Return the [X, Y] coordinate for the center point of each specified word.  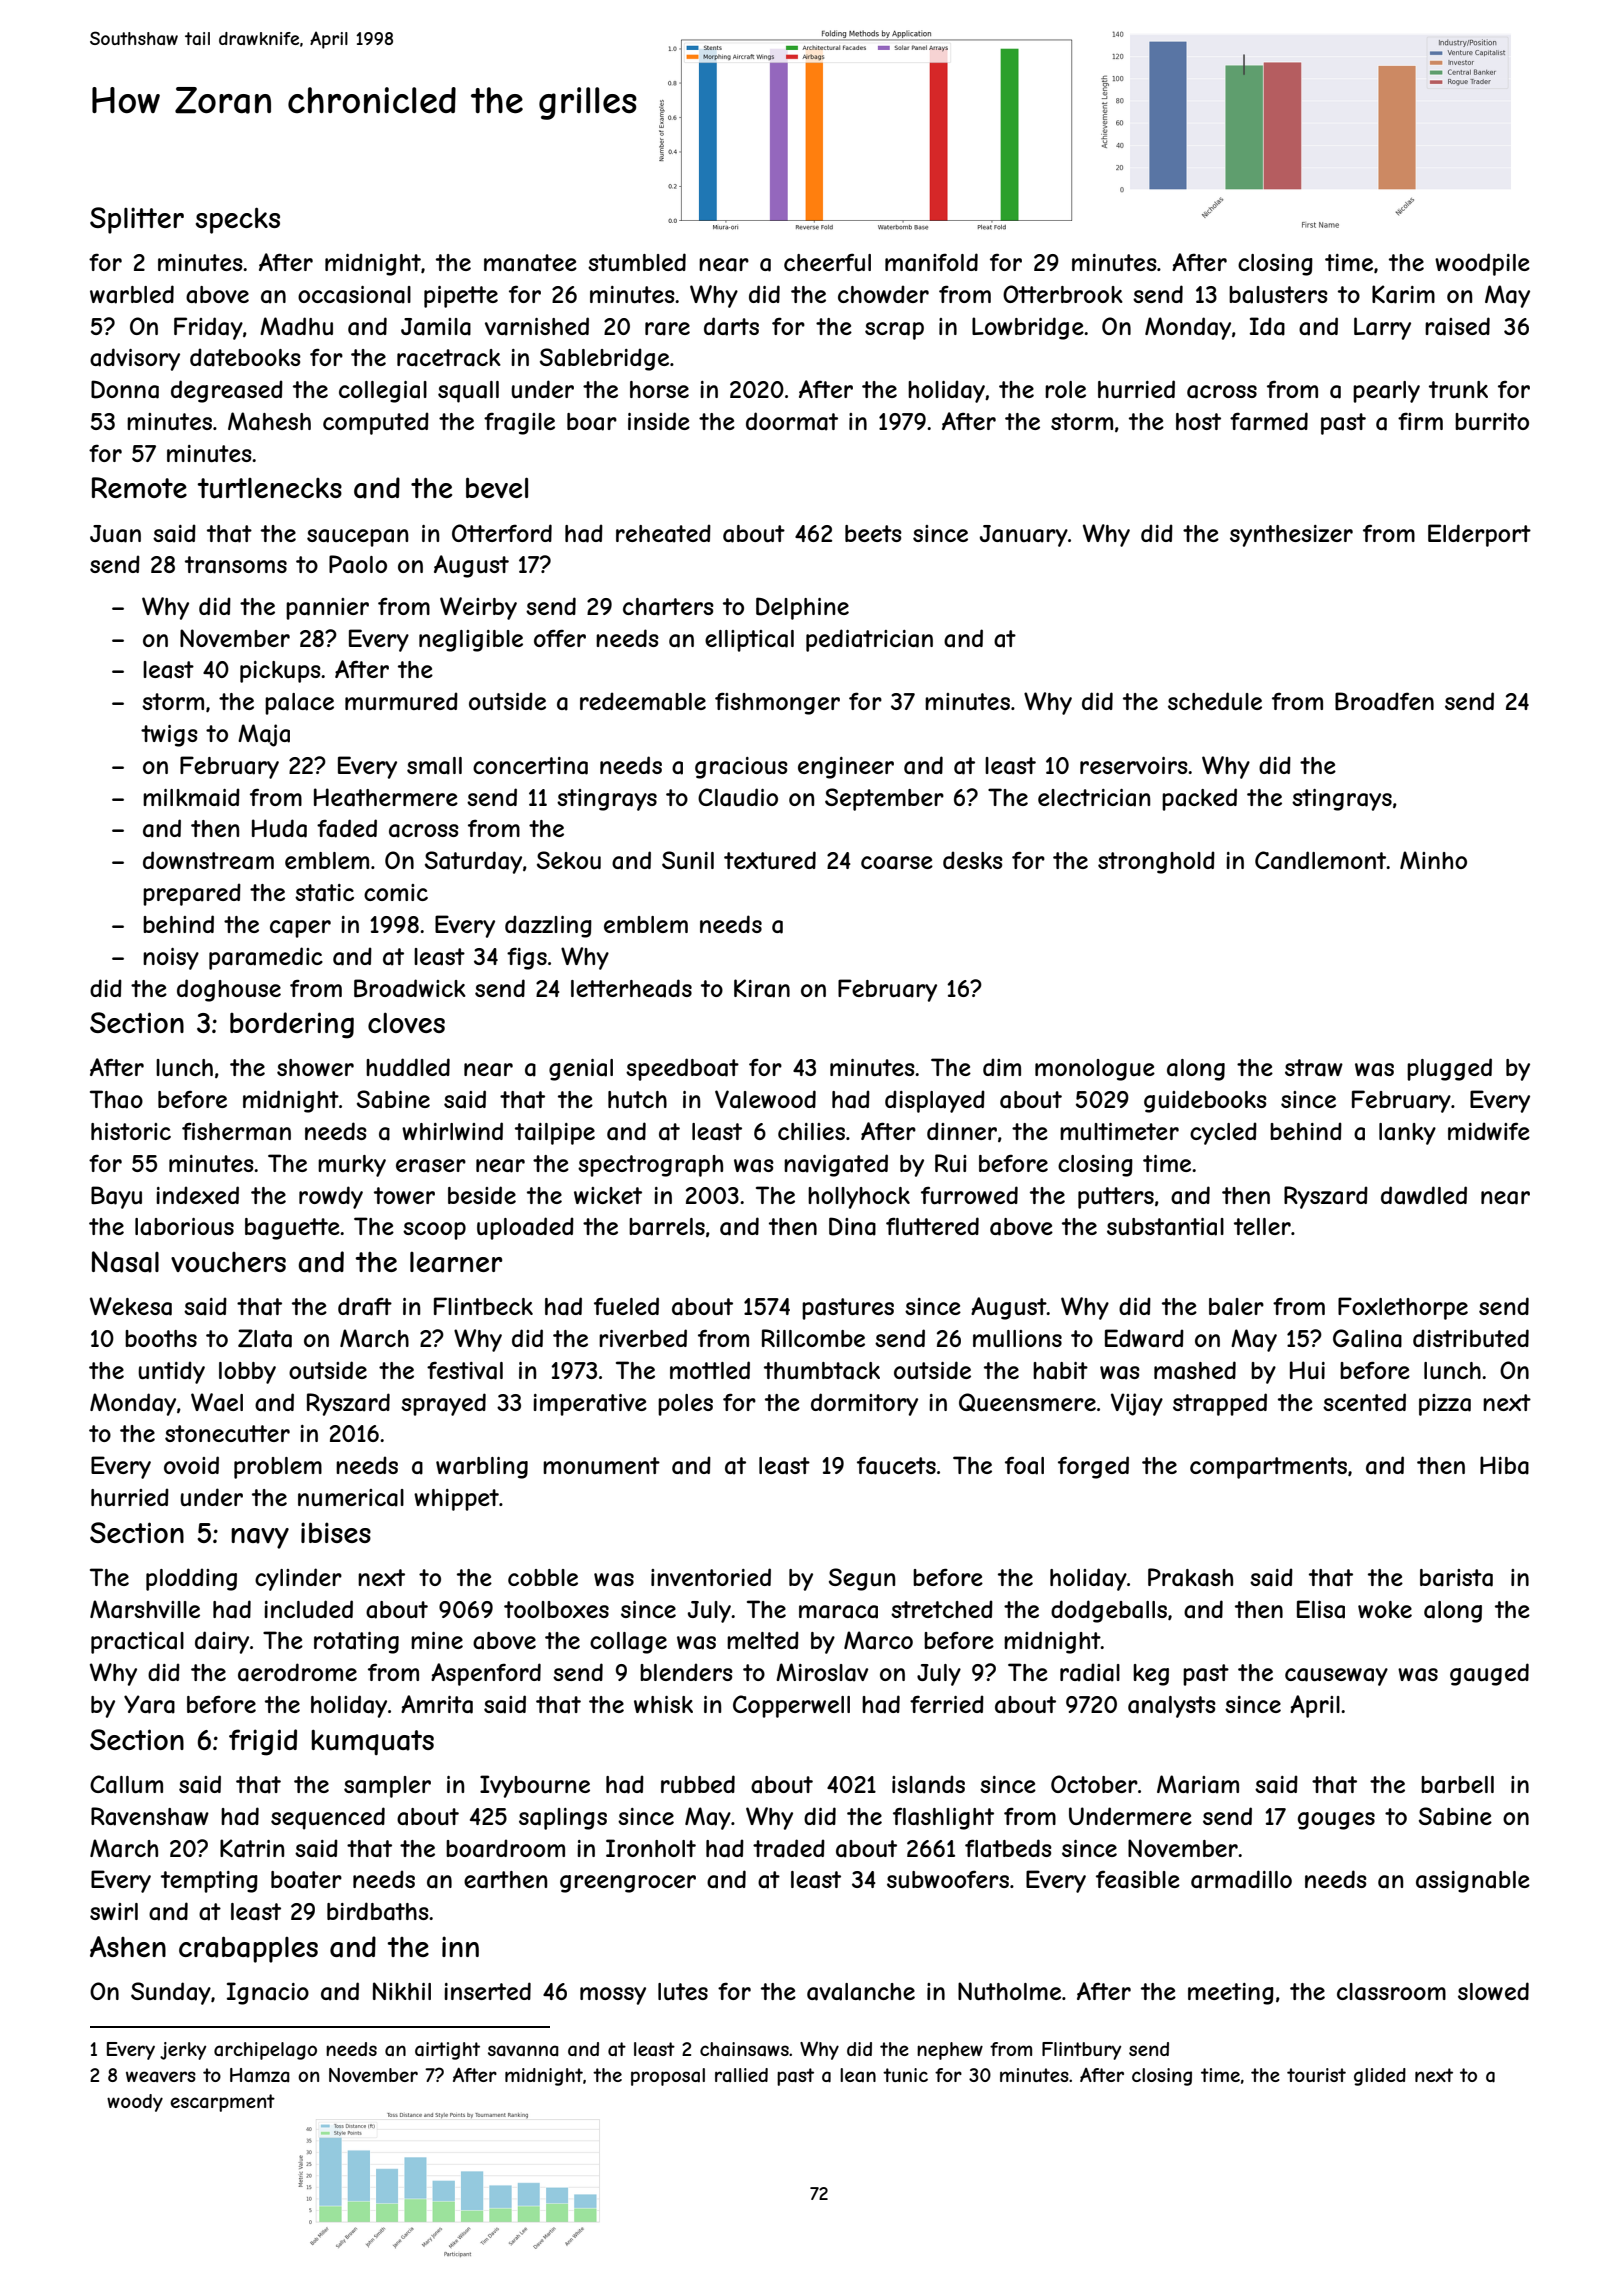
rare [667, 329]
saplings [563, 1819]
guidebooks [1205, 1101]
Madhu [296, 326]
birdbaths [378, 1911]
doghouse [229, 990]
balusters [1278, 295]
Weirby [478, 608]
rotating [356, 1643]
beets [873, 533]
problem [278, 1468]
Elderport [1479, 535]
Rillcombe [813, 1338]
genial [581, 1070]
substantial [1165, 1227]
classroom [1391, 1992]
